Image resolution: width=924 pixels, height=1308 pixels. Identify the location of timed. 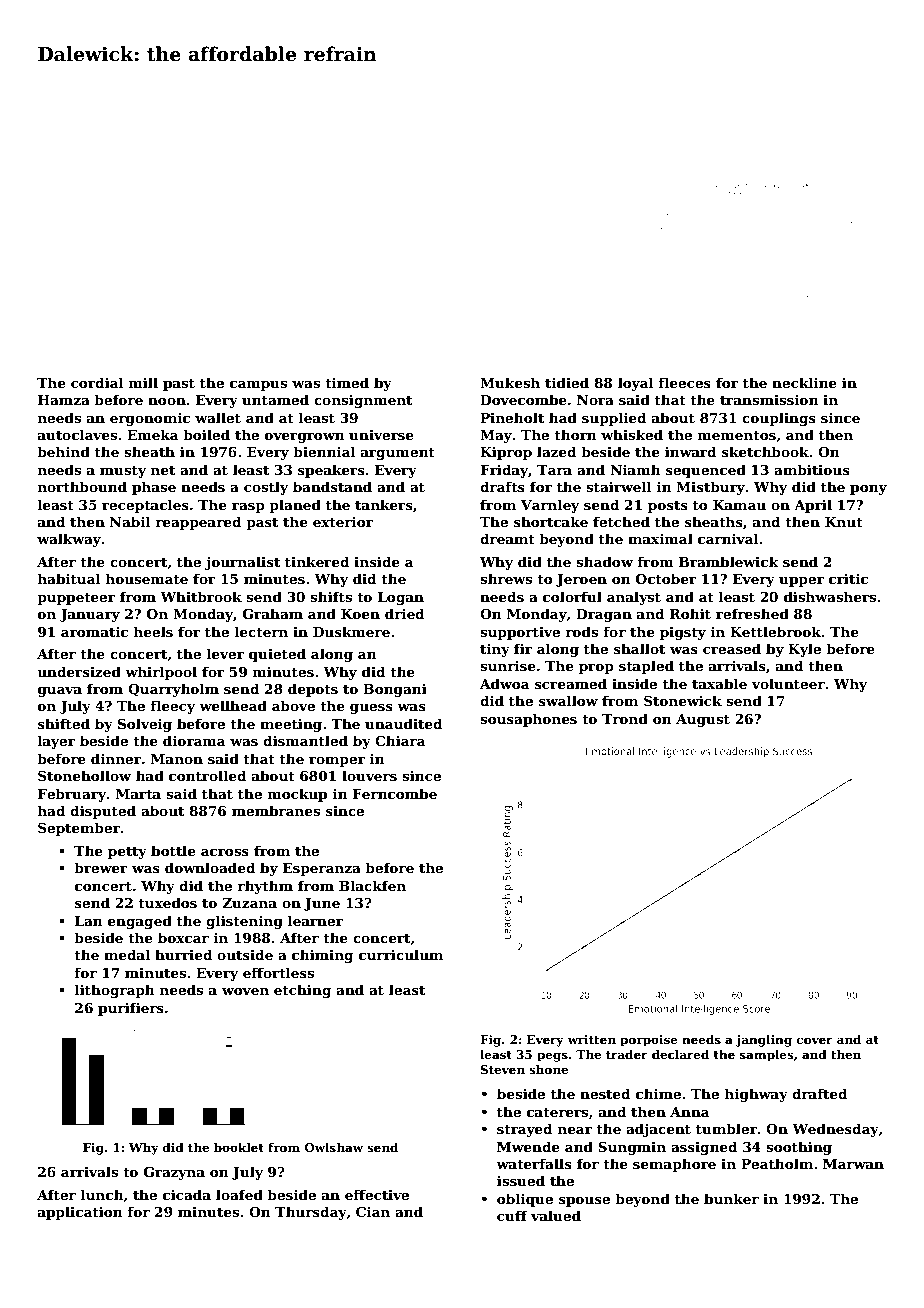
(347, 382).
